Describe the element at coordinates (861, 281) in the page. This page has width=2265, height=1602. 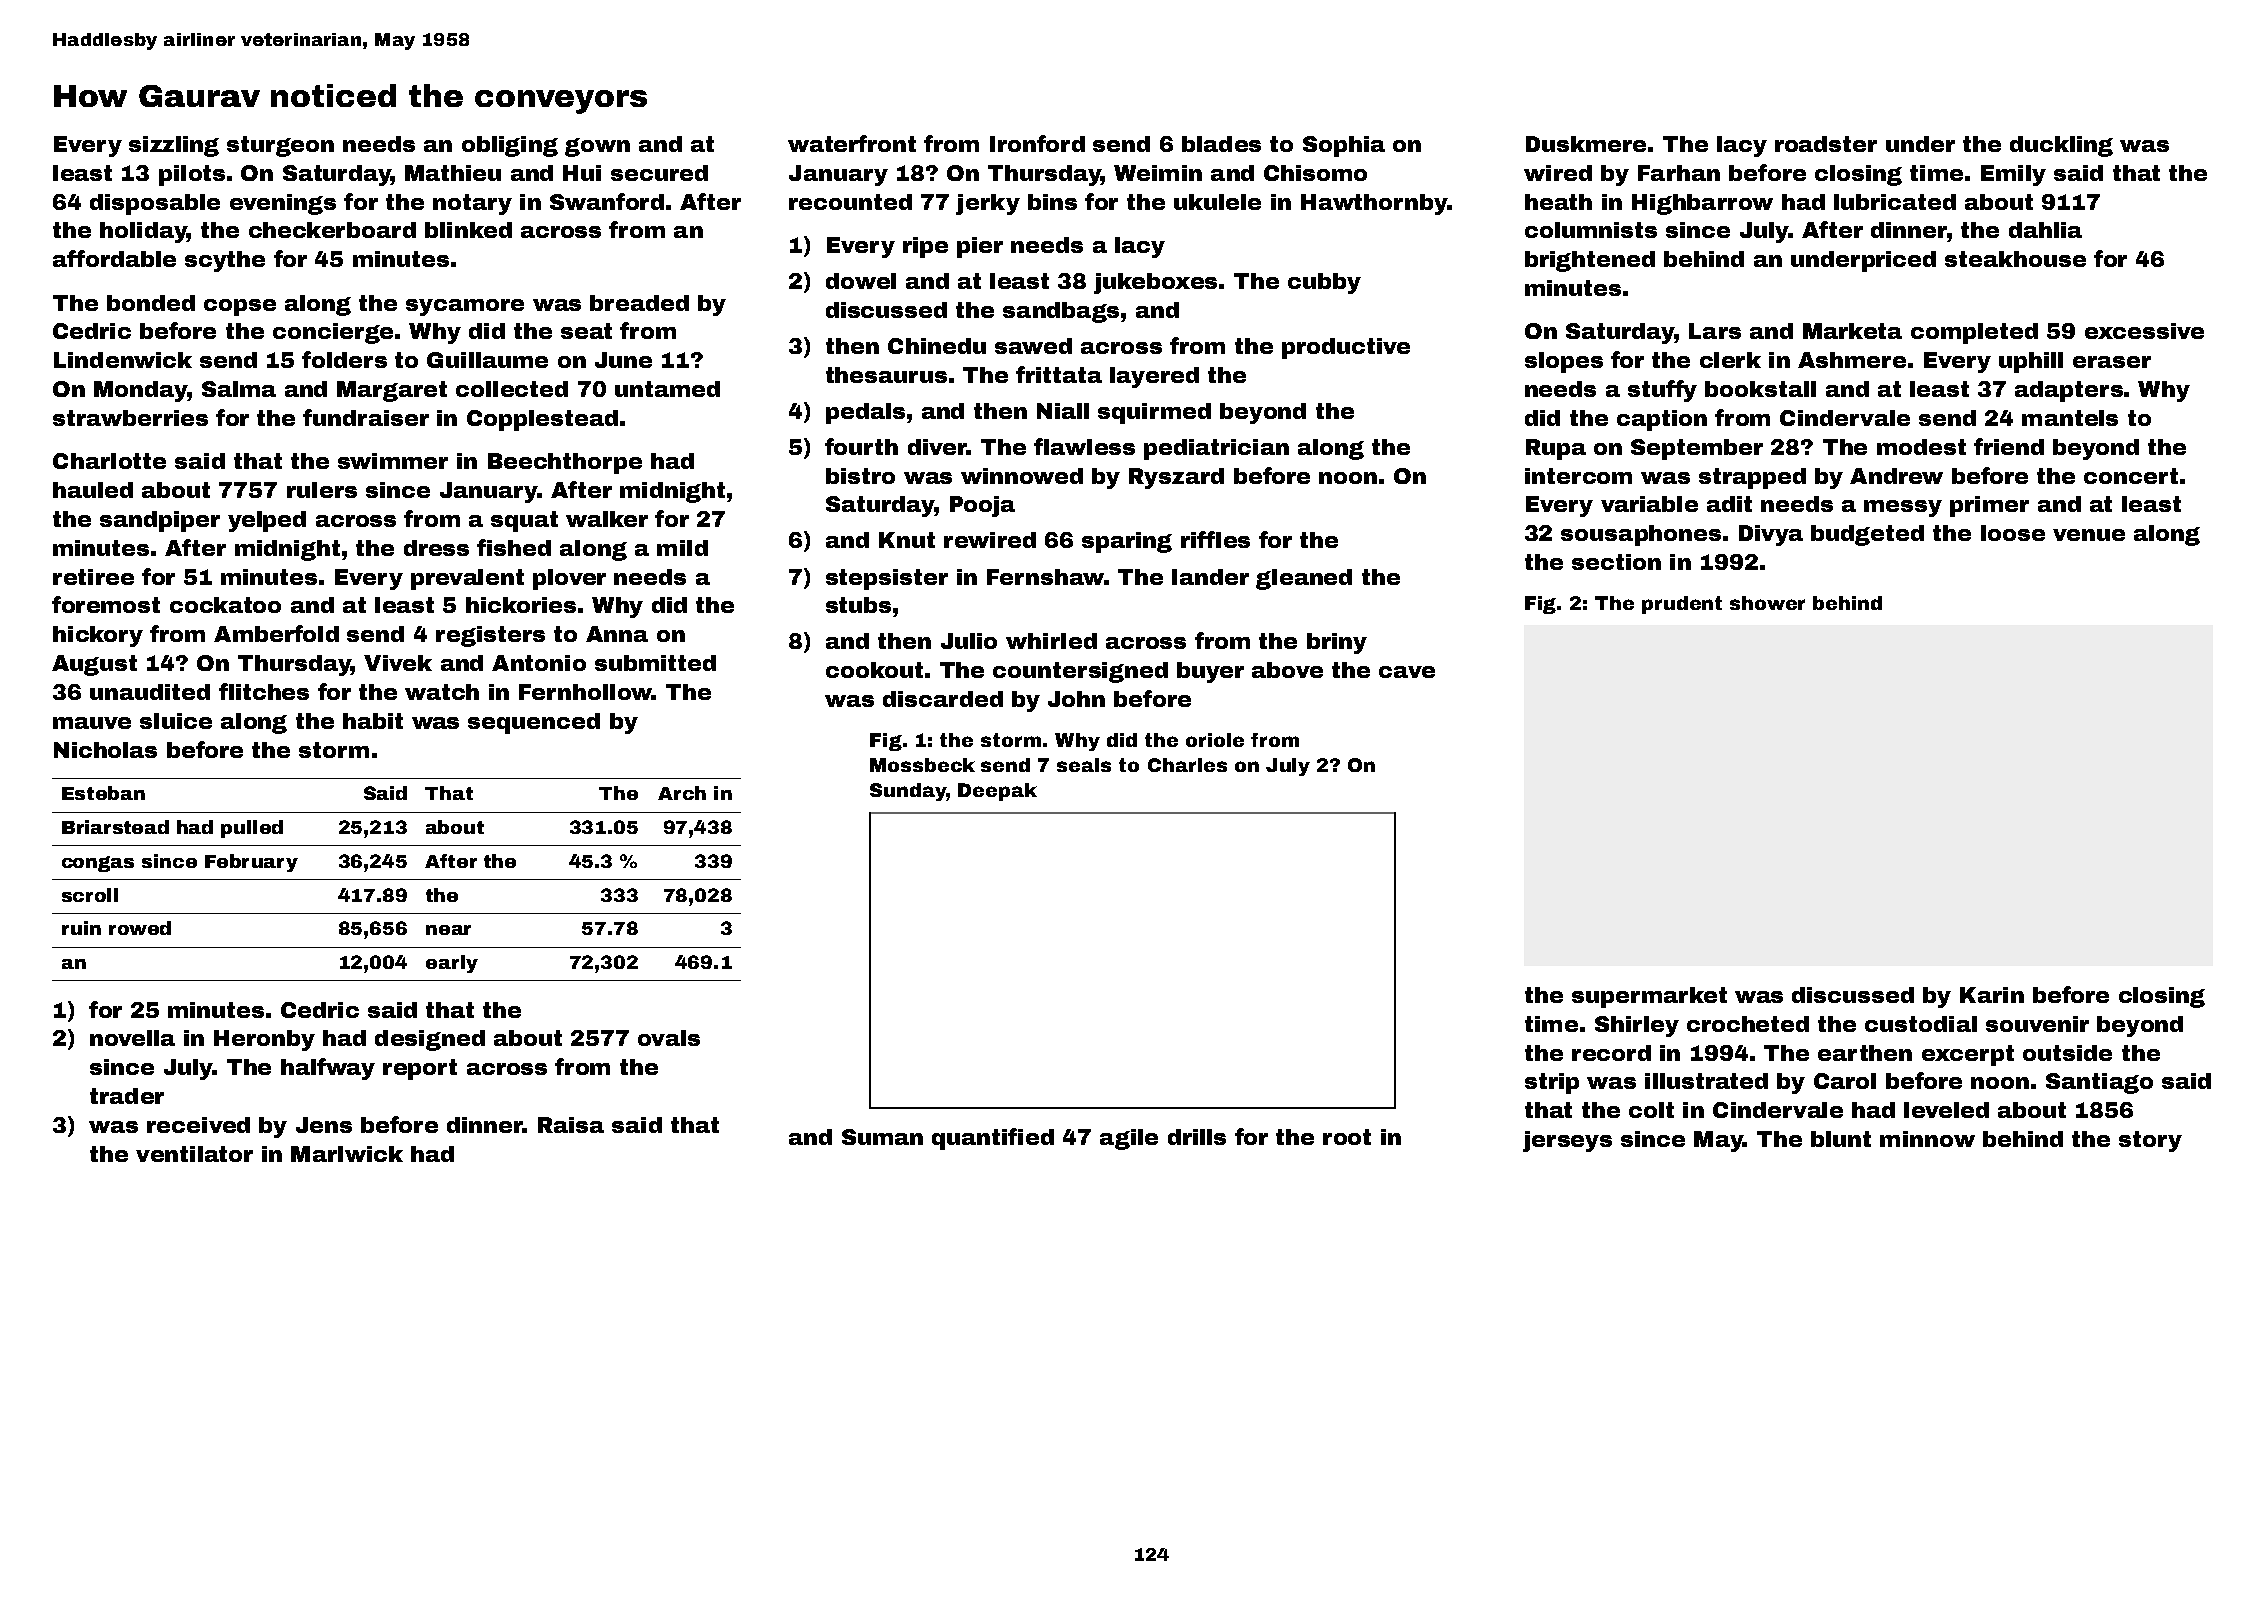
I see `dowel` at that location.
